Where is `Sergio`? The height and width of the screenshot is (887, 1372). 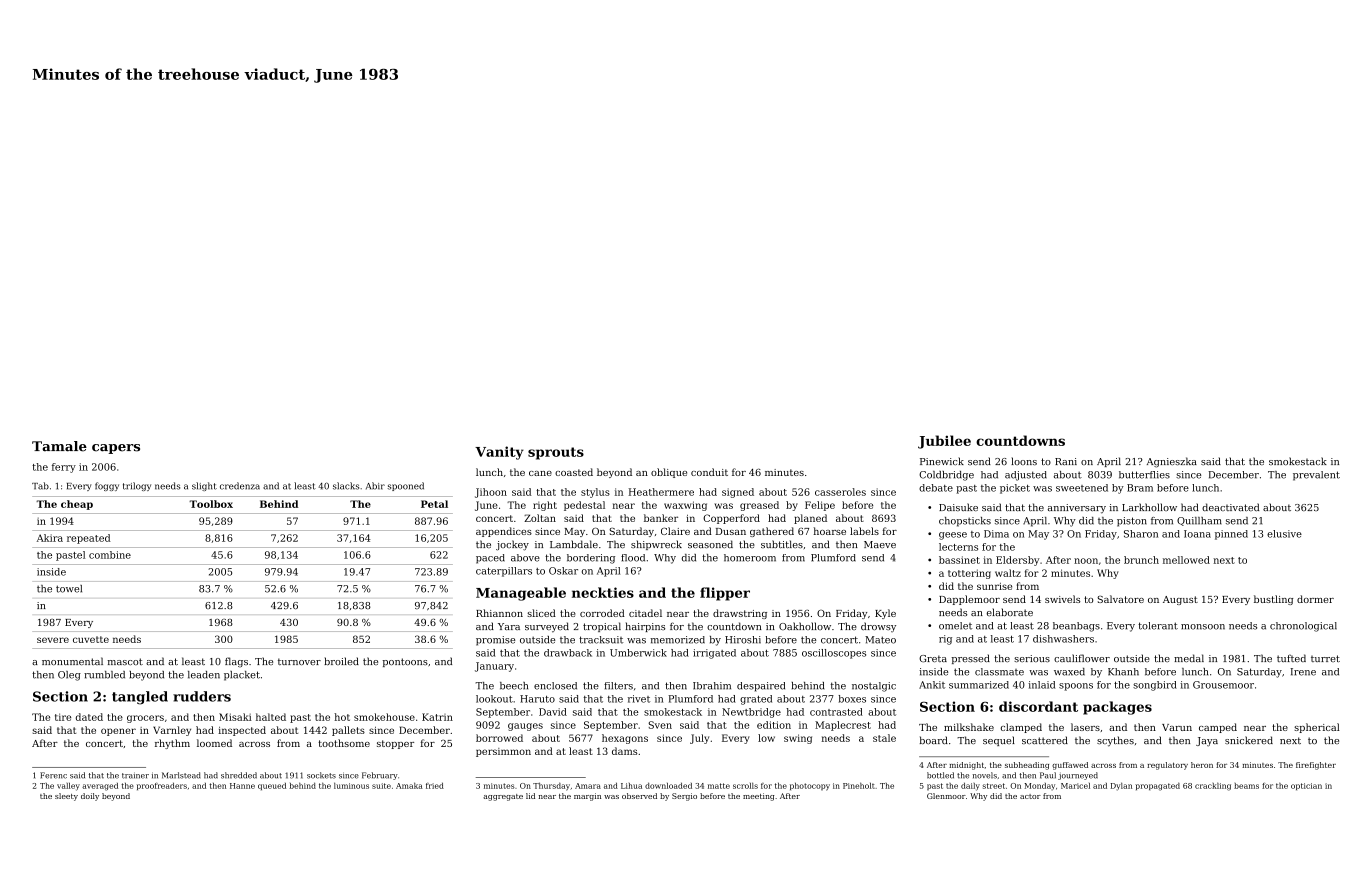 Sergio is located at coordinates (684, 797).
